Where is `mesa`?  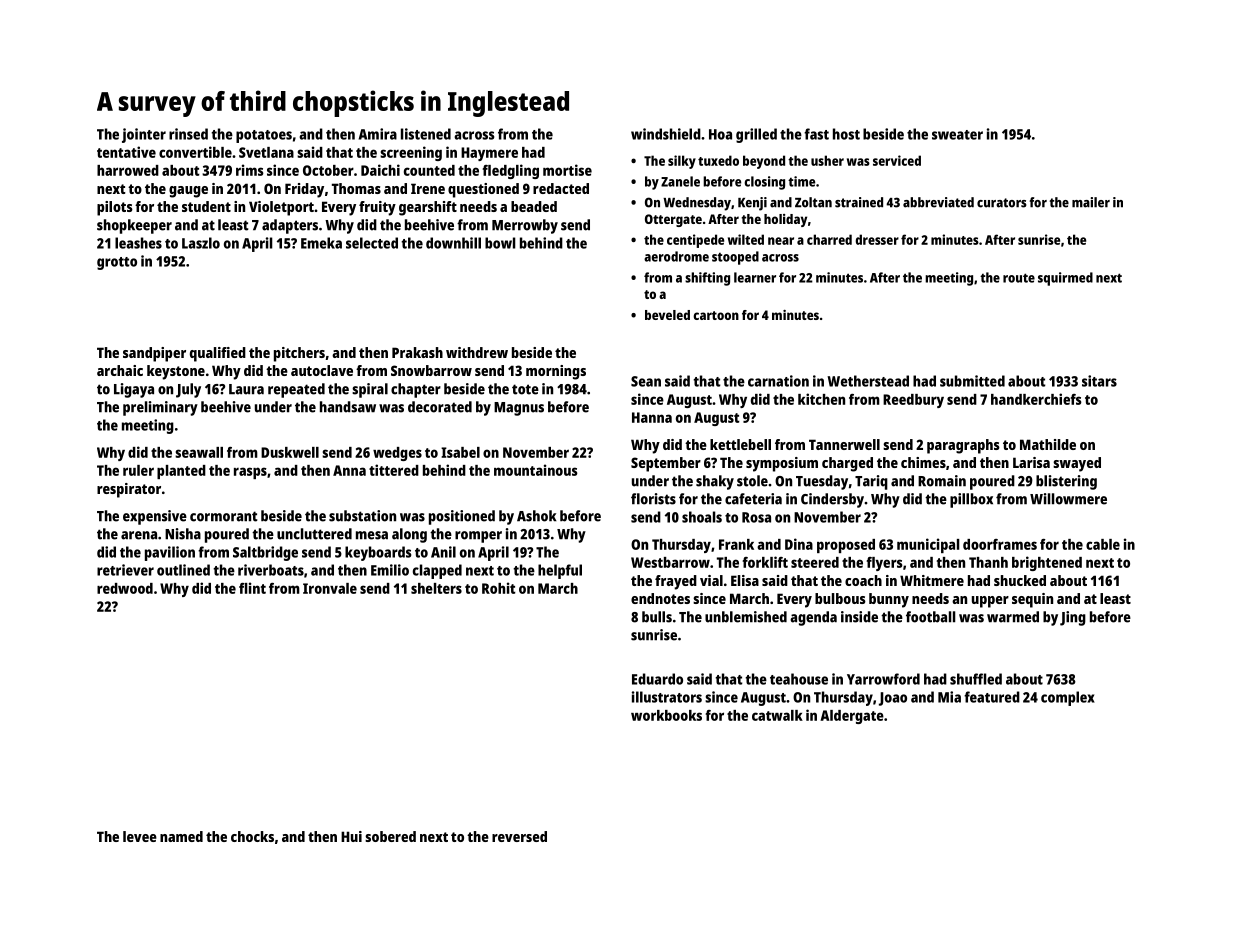 mesa is located at coordinates (372, 535).
